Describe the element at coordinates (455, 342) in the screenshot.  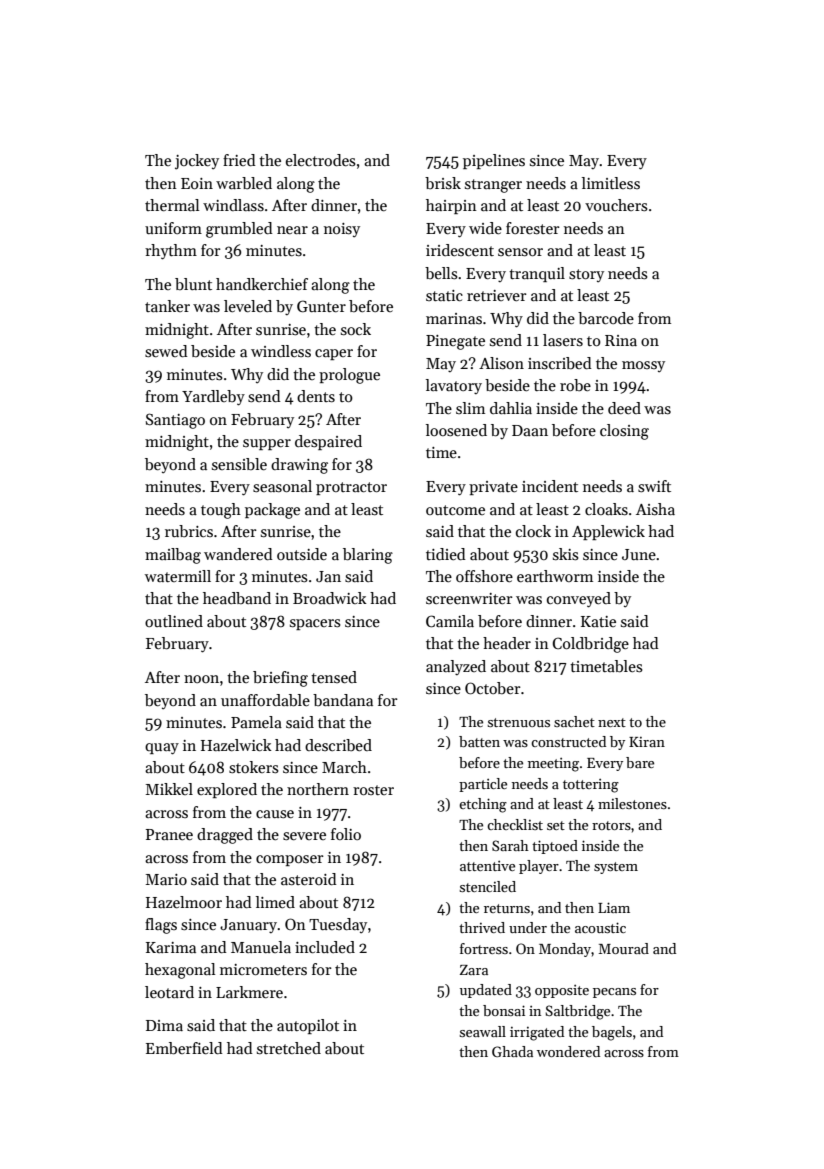
I see `Pinegate` at that location.
